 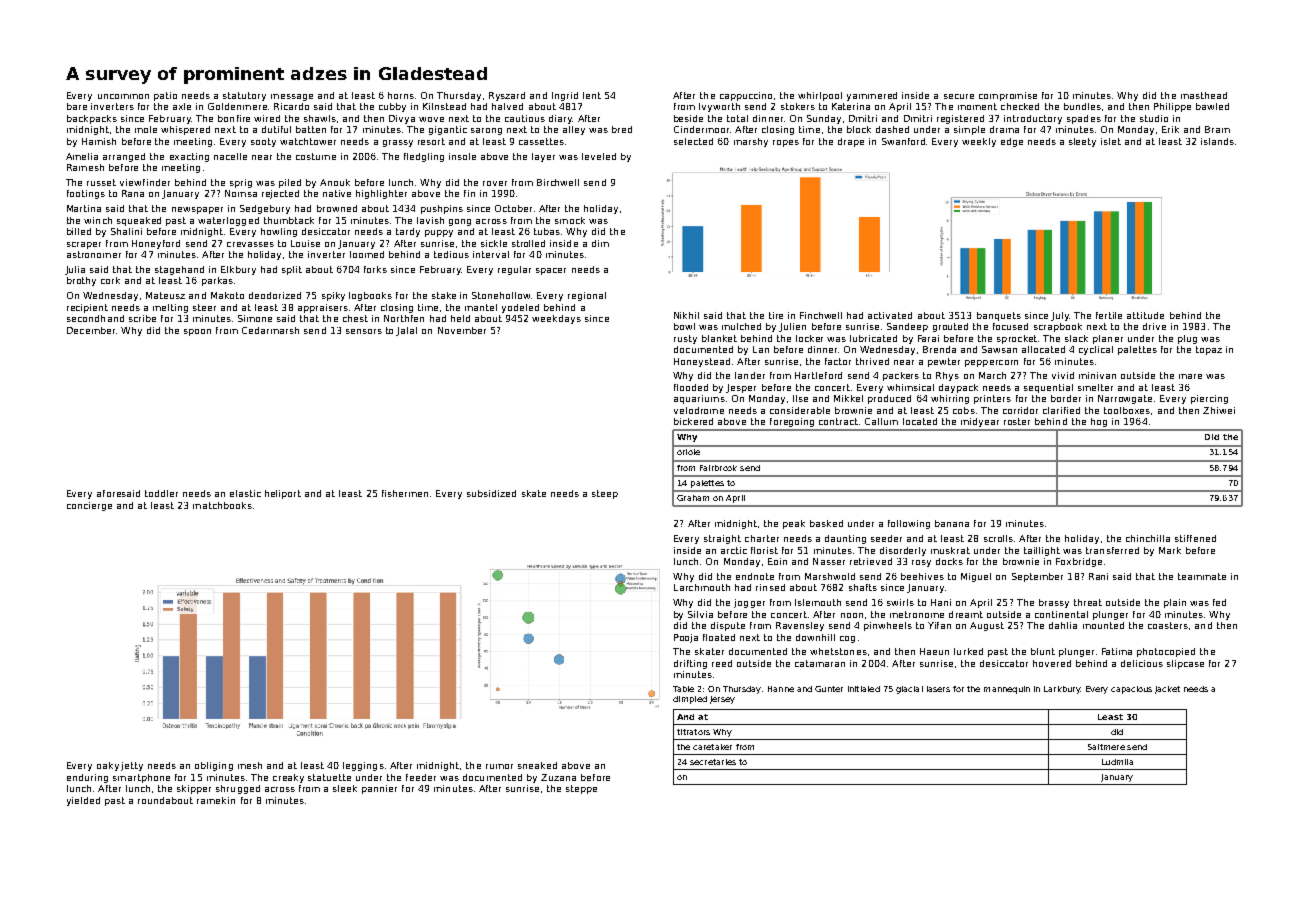 I want to click on Swanford, so click(x=903, y=141).
